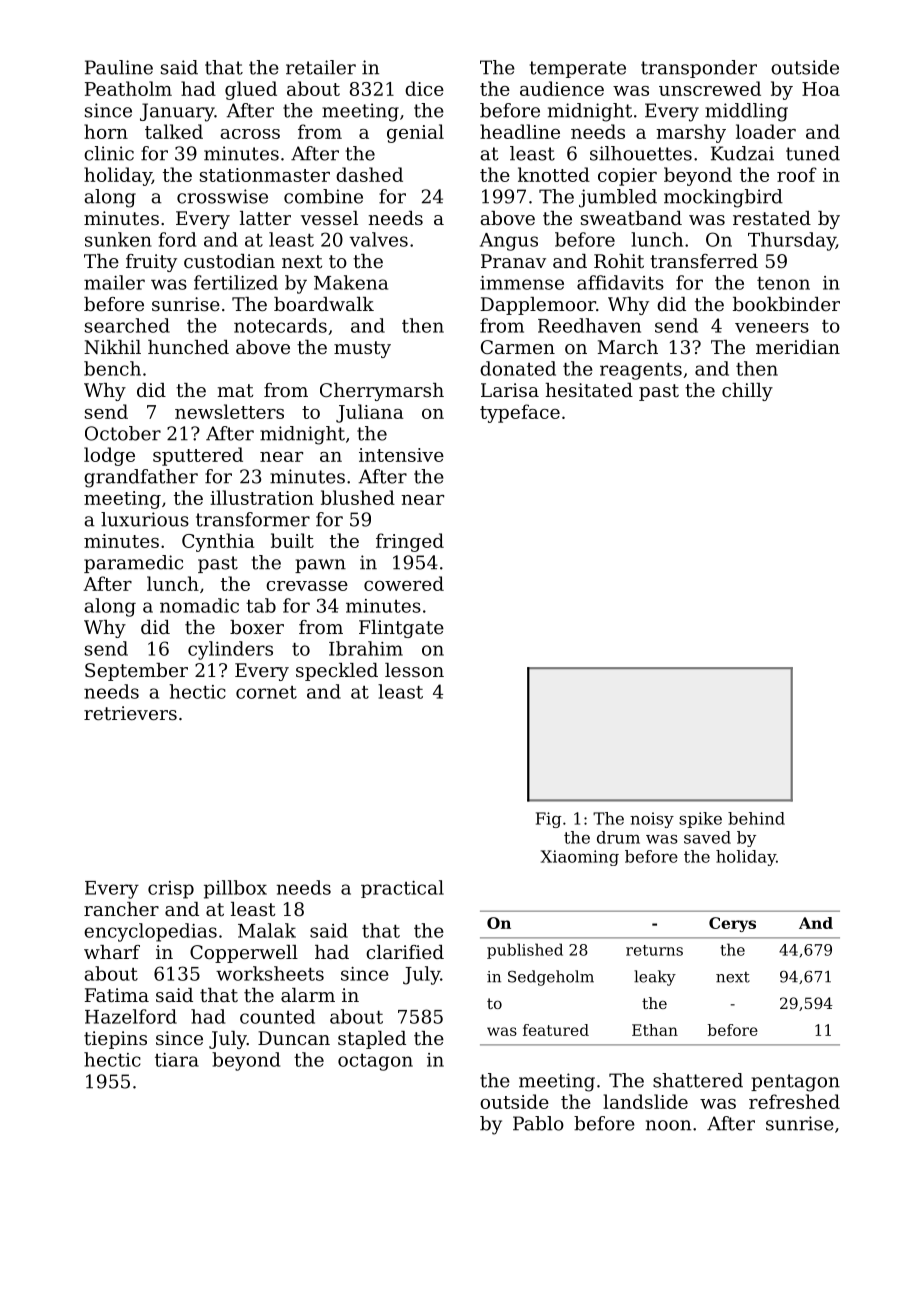 The width and height of the screenshot is (924, 1311). I want to click on knotted, so click(554, 174).
